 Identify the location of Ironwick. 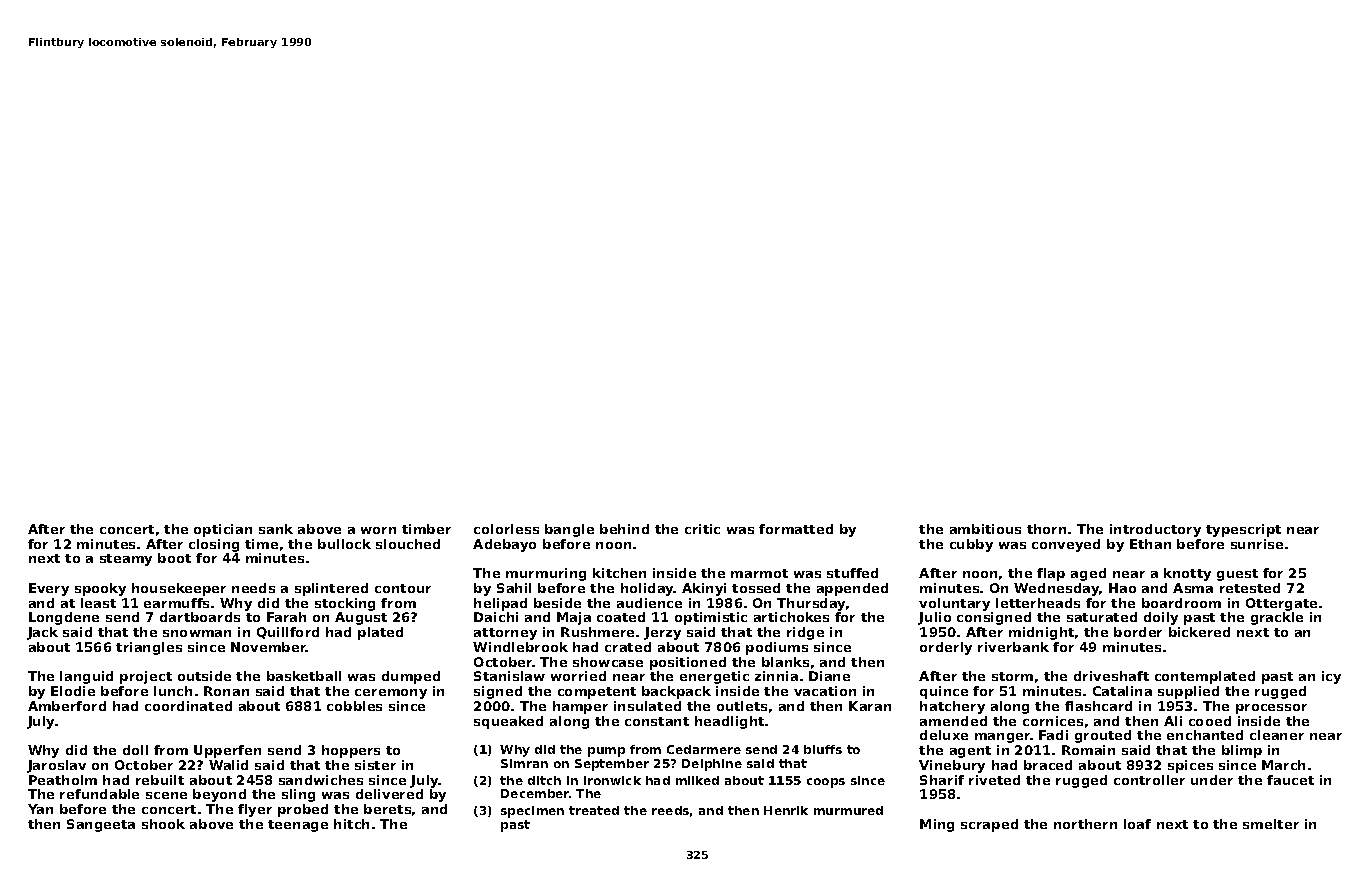
(612, 780).
